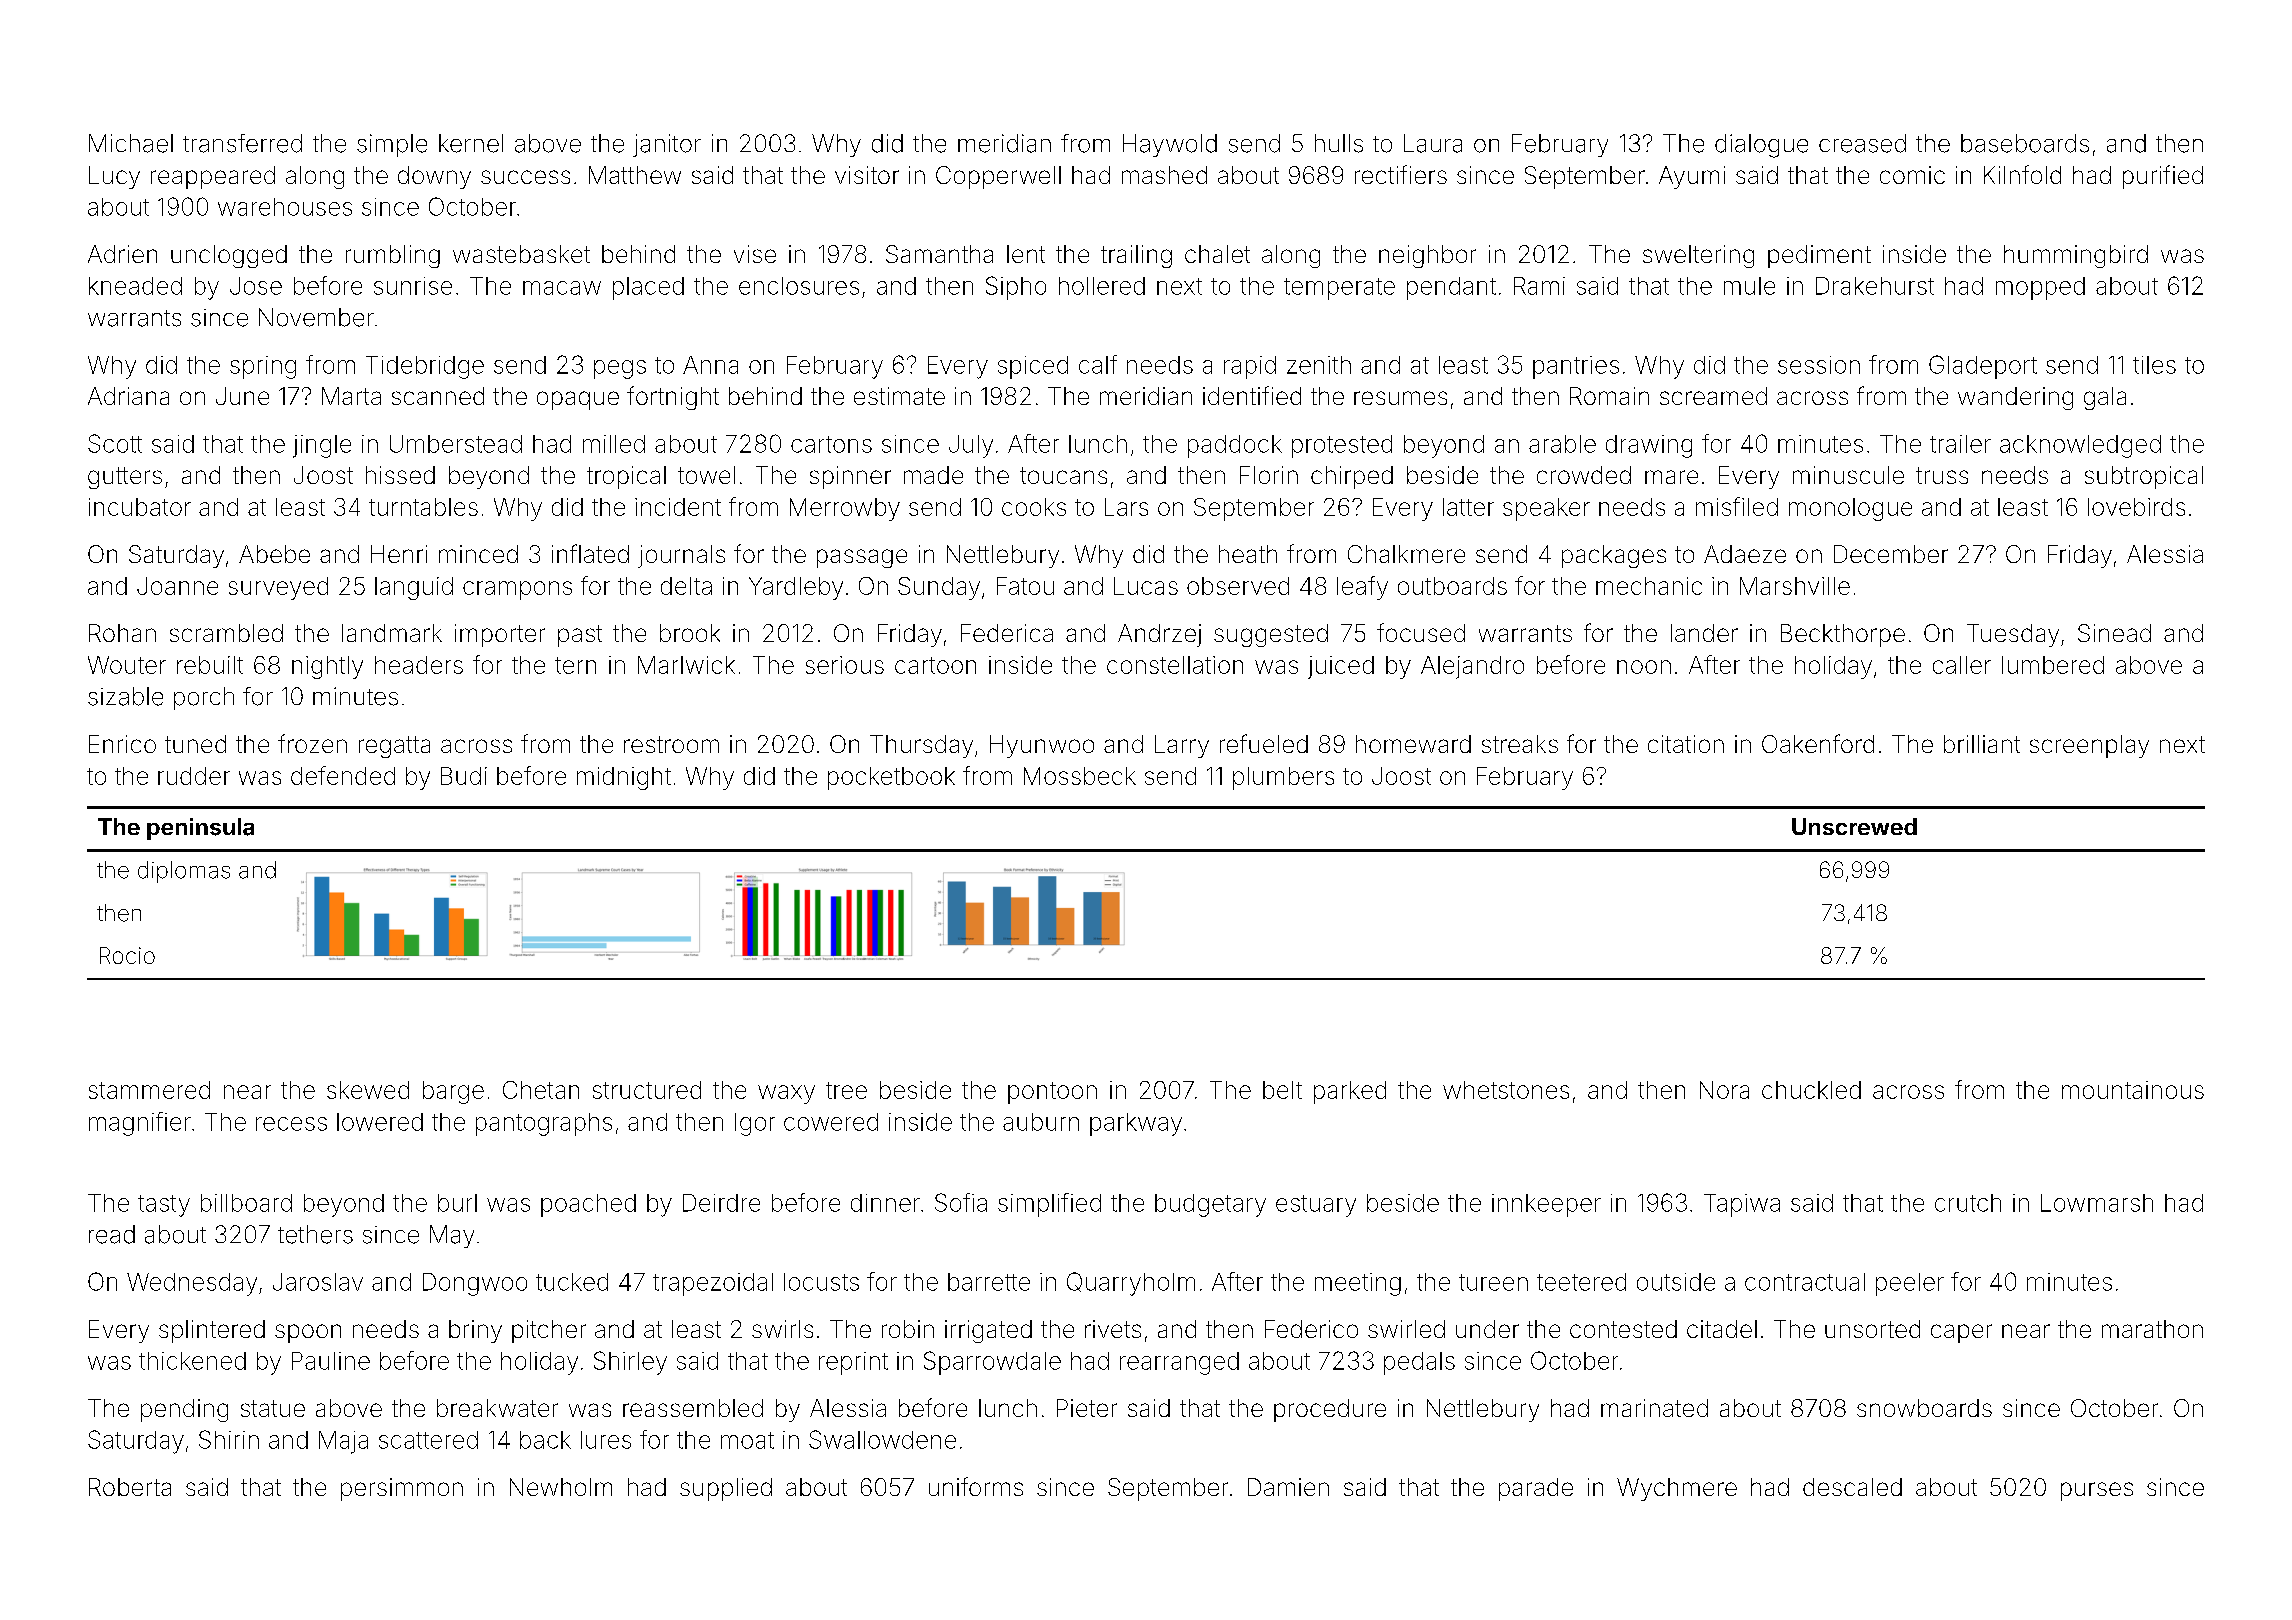 This page has height=1620, width=2292. What do you see at coordinates (2097, 1491) in the page?
I see `purses` at bounding box center [2097, 1491].
